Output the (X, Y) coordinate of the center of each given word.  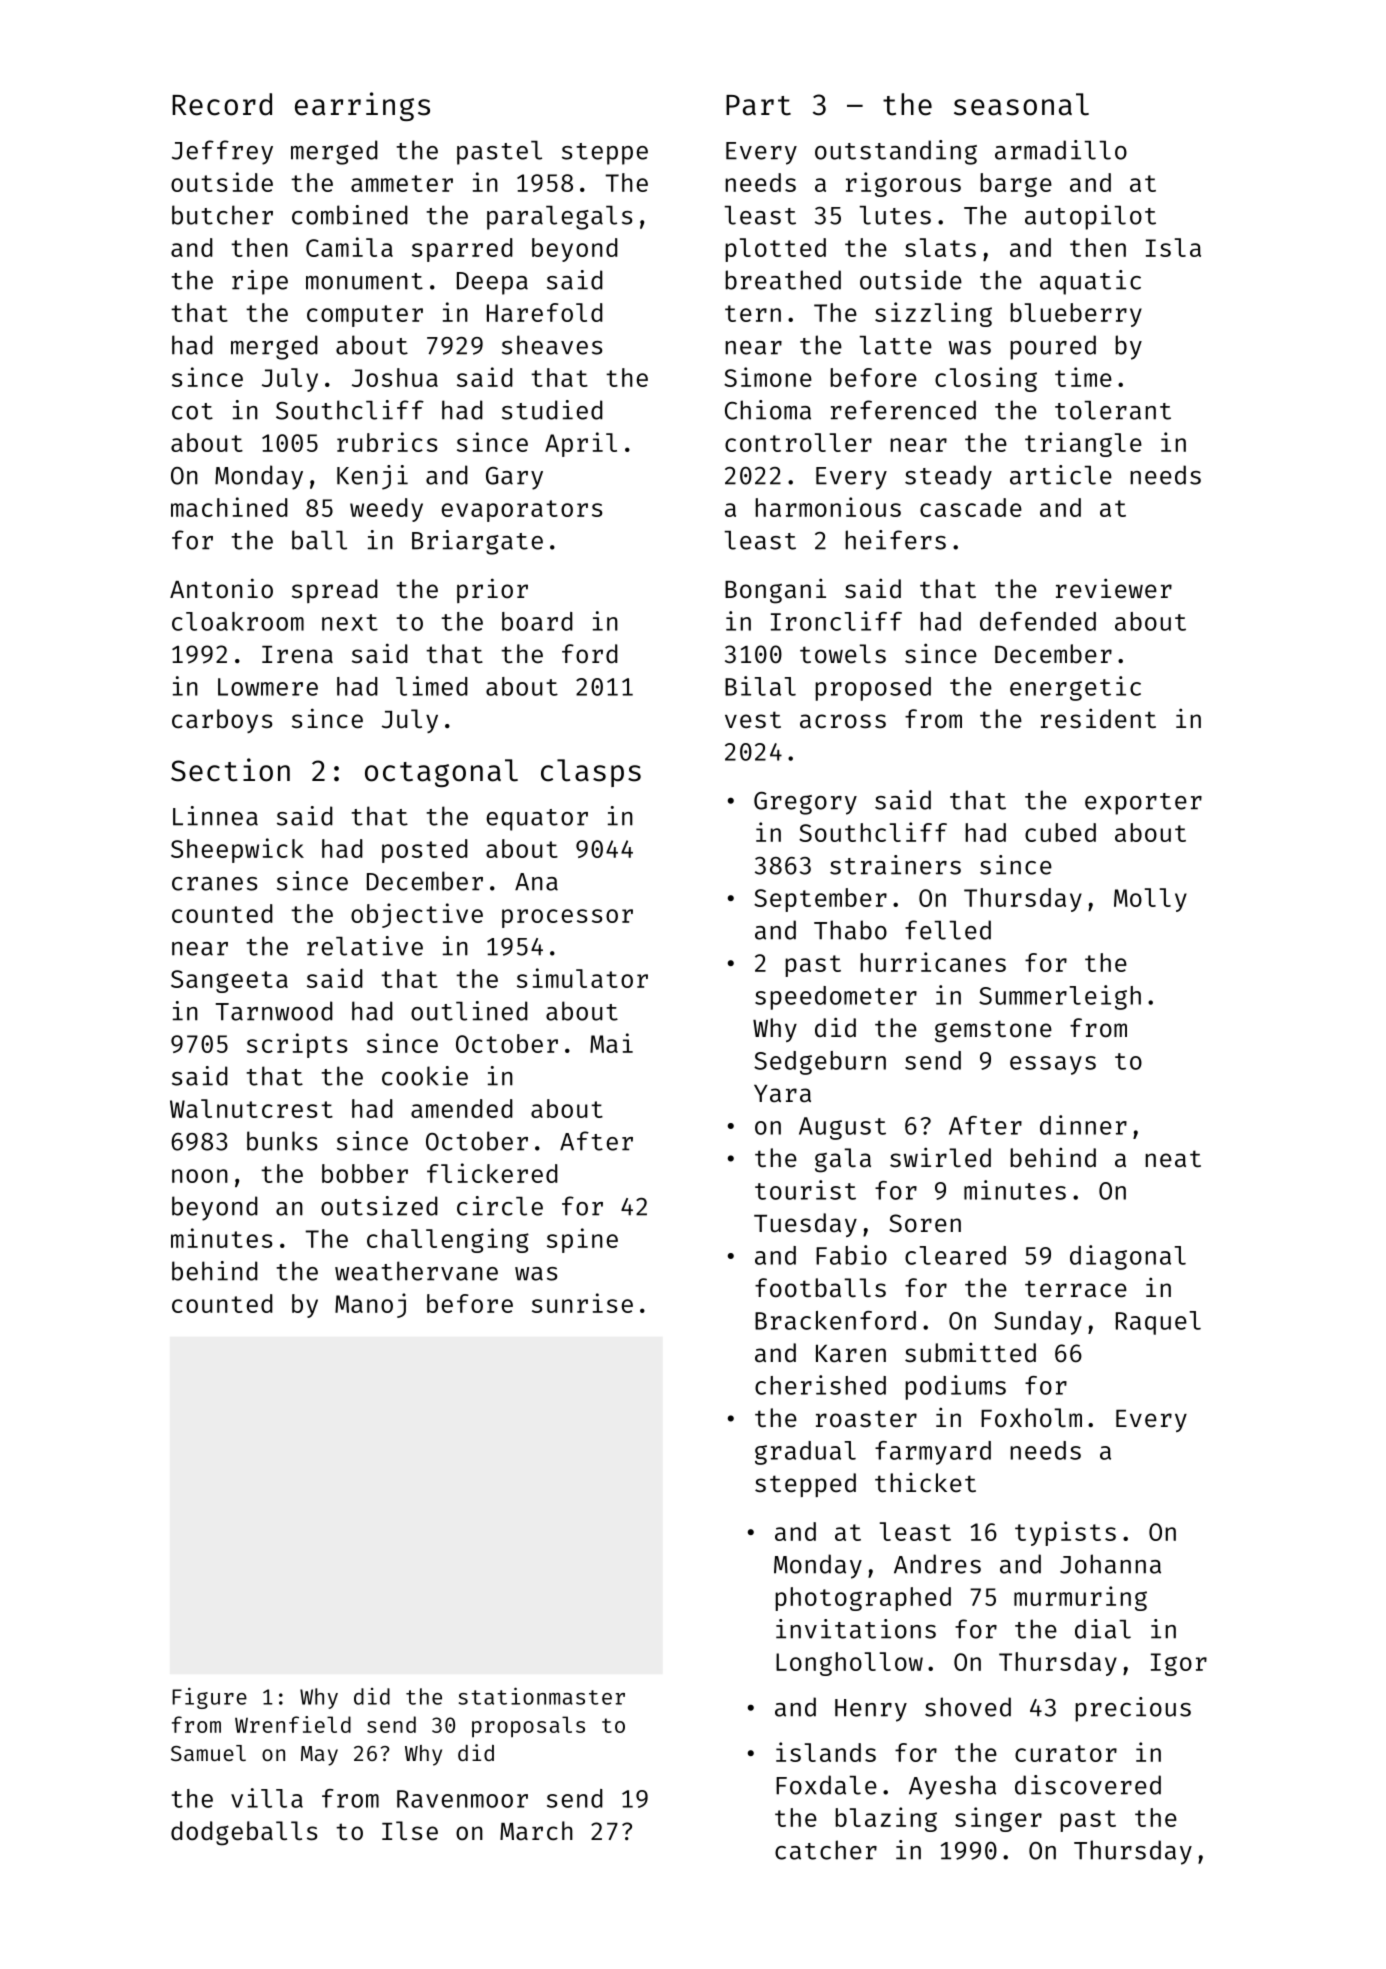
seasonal (1021, 104)
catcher (826, 1850)
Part (758, 105)
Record (222, 104)
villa (267, 1798)
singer (998, 1819)
